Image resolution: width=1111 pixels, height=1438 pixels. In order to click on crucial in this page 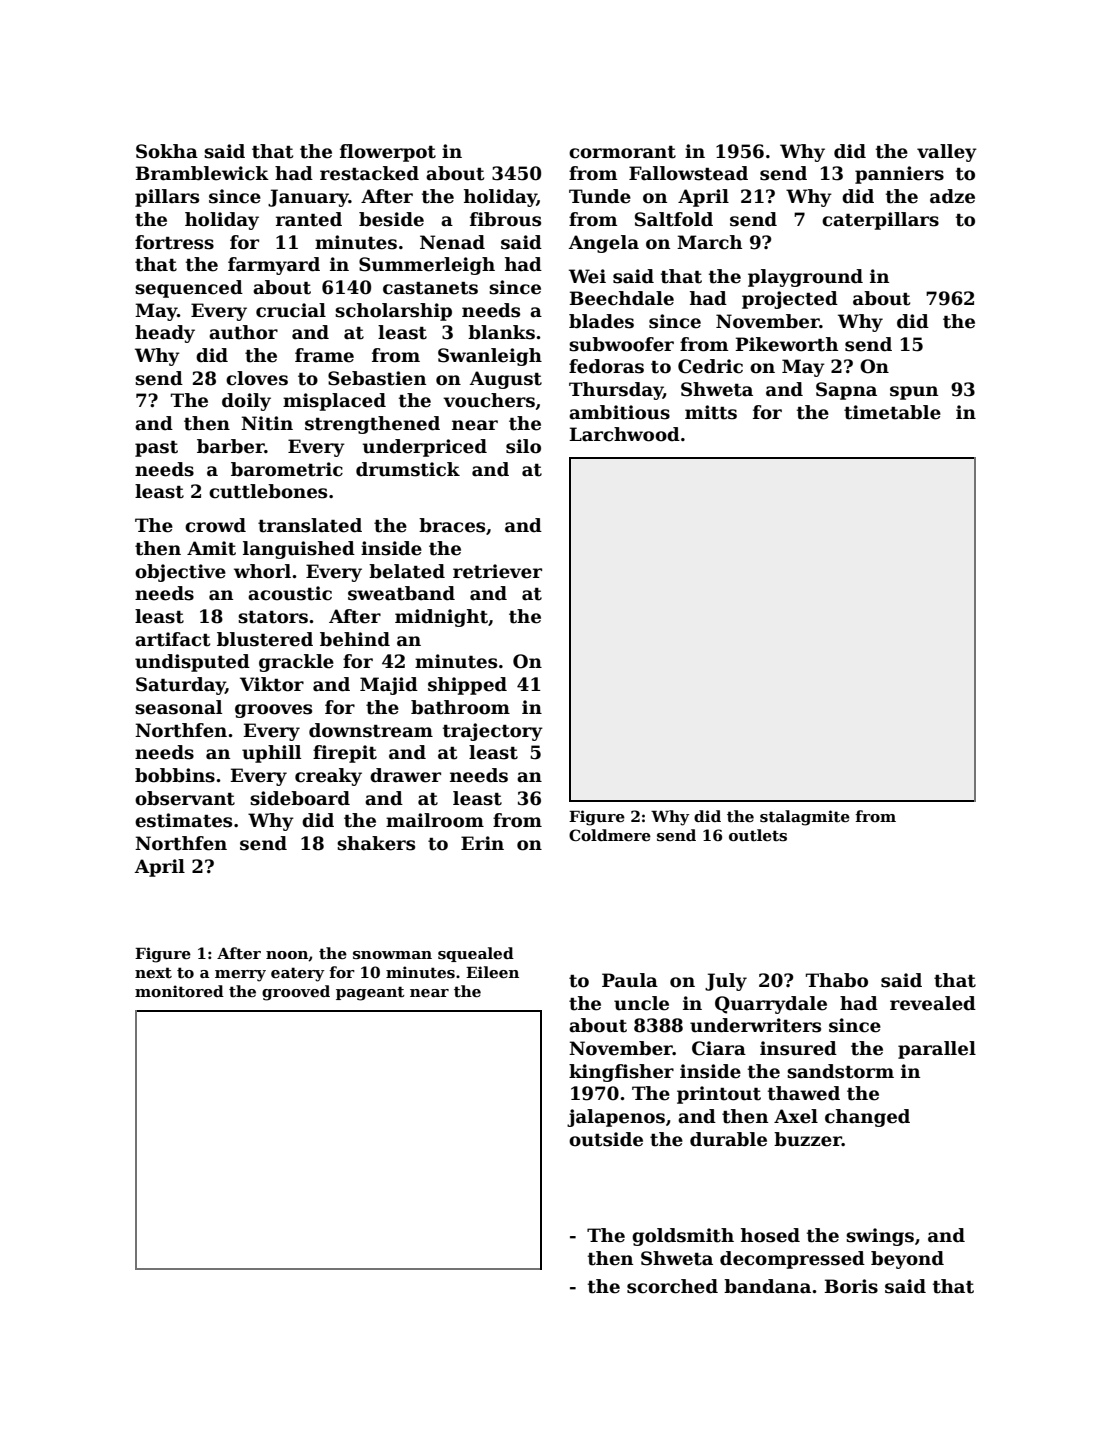, I will do `click(291, 310)`.
